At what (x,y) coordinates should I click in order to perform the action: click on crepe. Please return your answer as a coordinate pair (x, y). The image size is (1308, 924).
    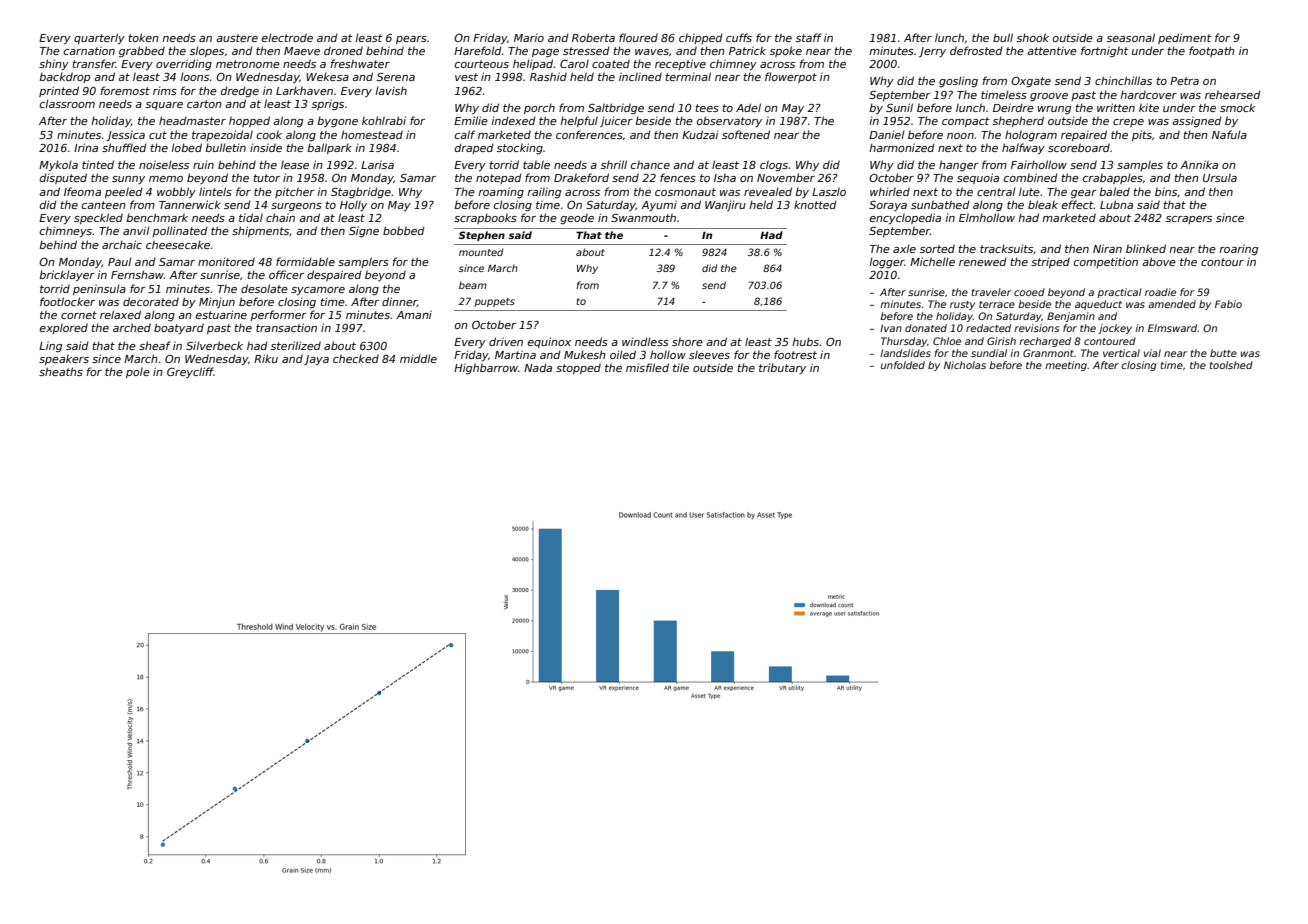
    Looking at the image, I should click on (1128, 123).
